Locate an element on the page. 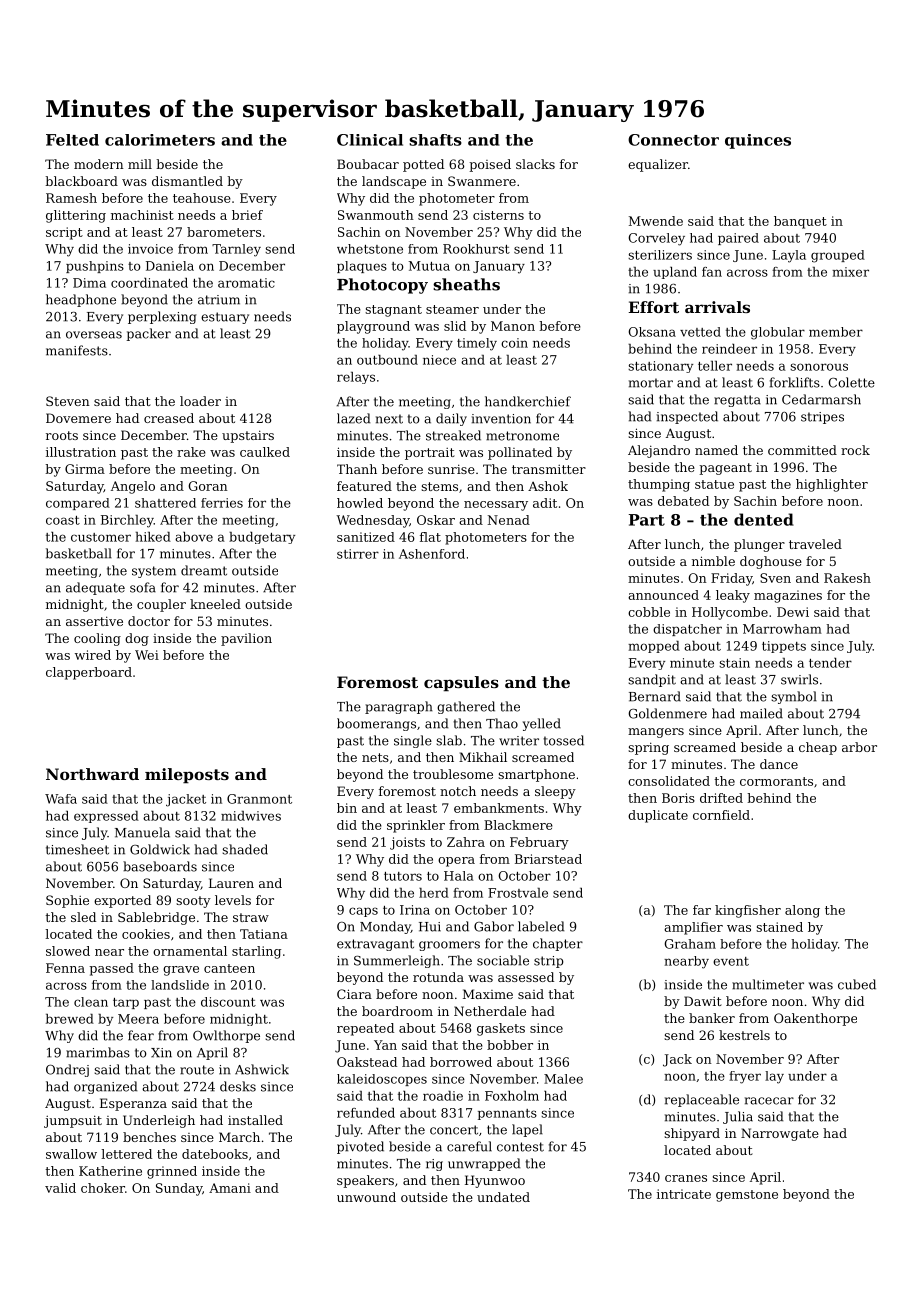  Amani is located at coordinates (230, 1188).
